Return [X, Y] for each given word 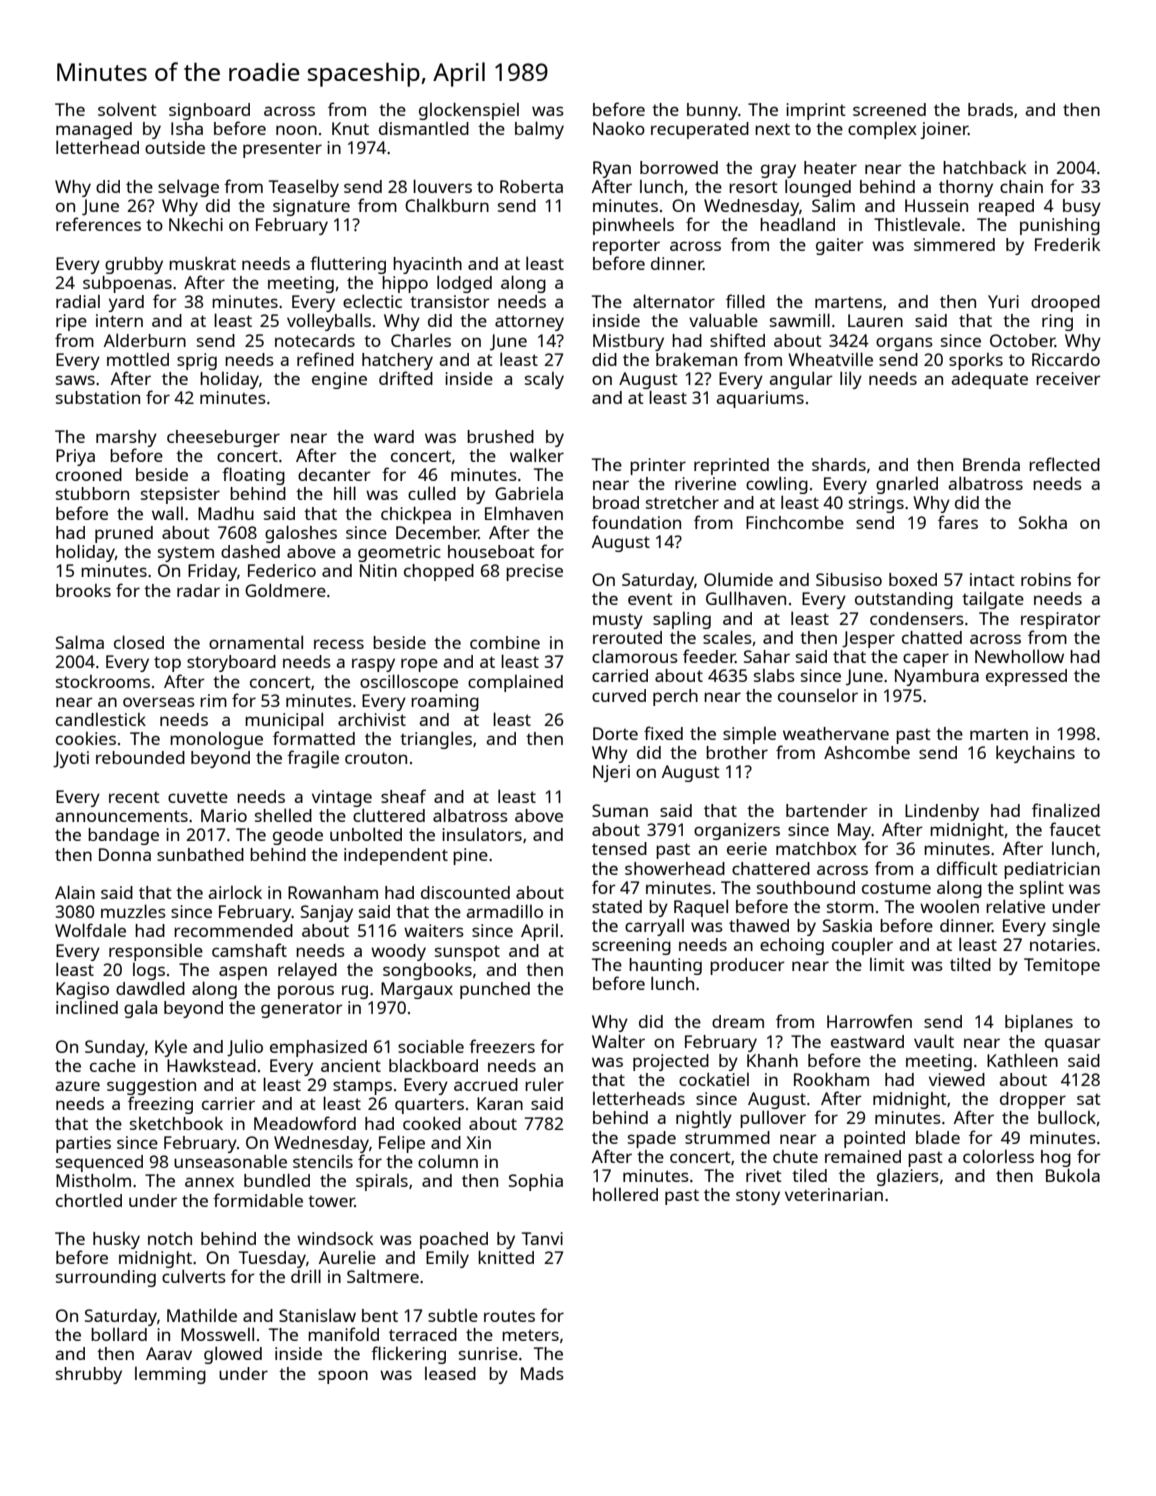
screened [889, 109]
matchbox [816, 848]
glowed [233, 1355]
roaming [445, 702]
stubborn [92, 493]
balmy [539, 130]
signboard [209, 111]
